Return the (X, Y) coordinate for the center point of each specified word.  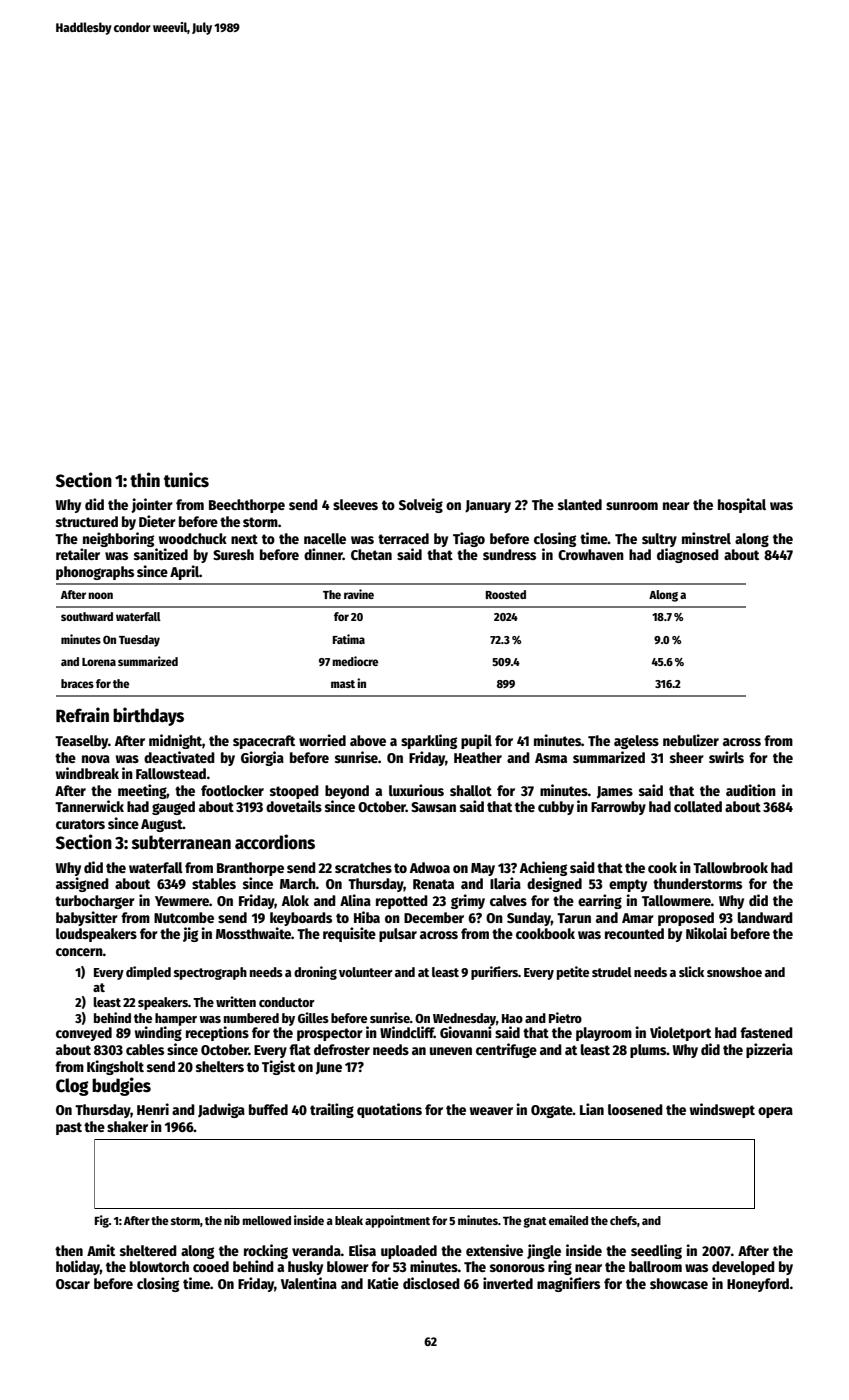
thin (145, 480)
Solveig (421, 505)
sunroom (632, 506)
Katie (383, 1283)
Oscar (73, 1284)
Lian (592, 1109)
